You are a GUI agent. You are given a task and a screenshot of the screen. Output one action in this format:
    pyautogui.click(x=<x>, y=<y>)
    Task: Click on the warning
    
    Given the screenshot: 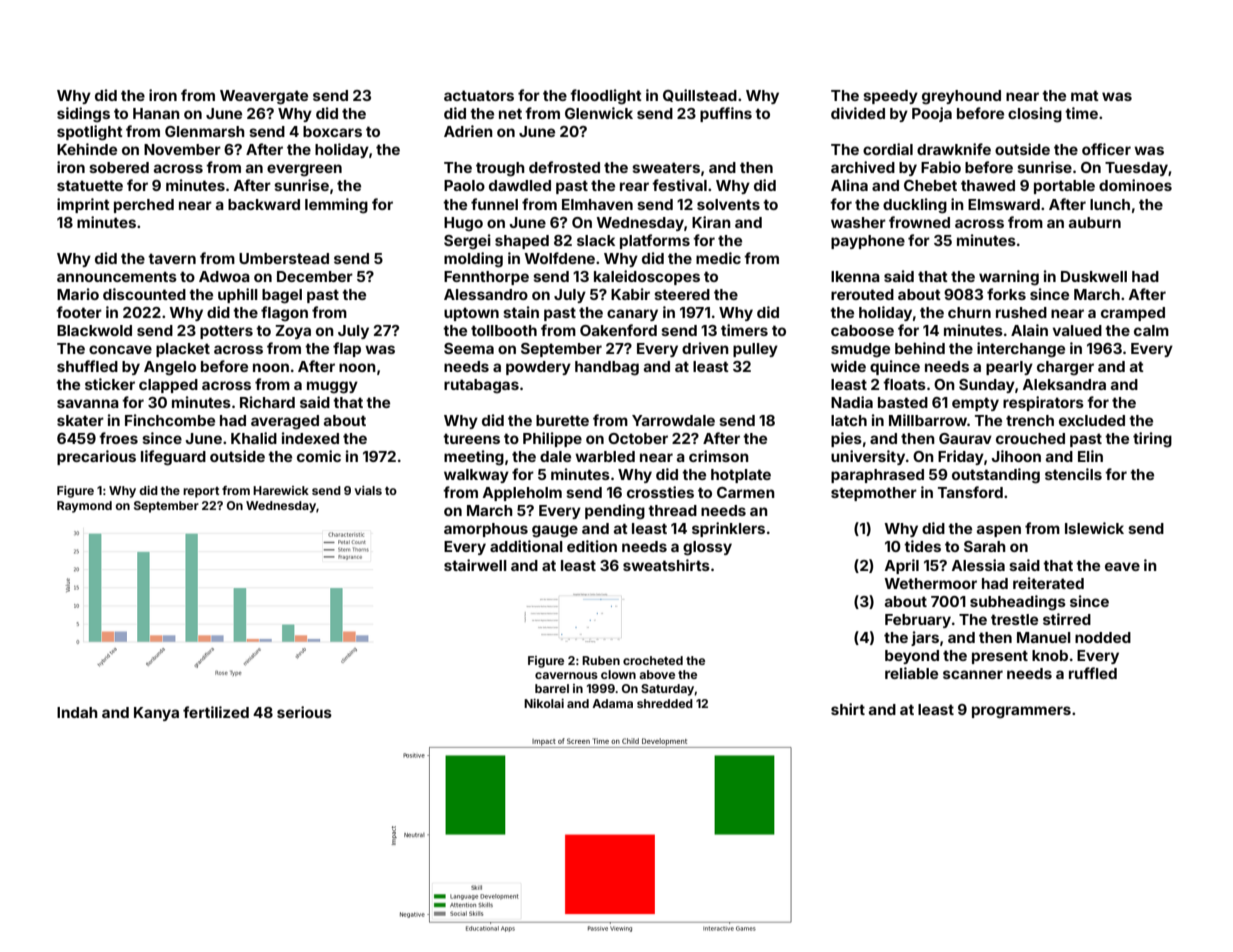 What is the action you would take?
    pyautogui.click(x=1009, y=278)
